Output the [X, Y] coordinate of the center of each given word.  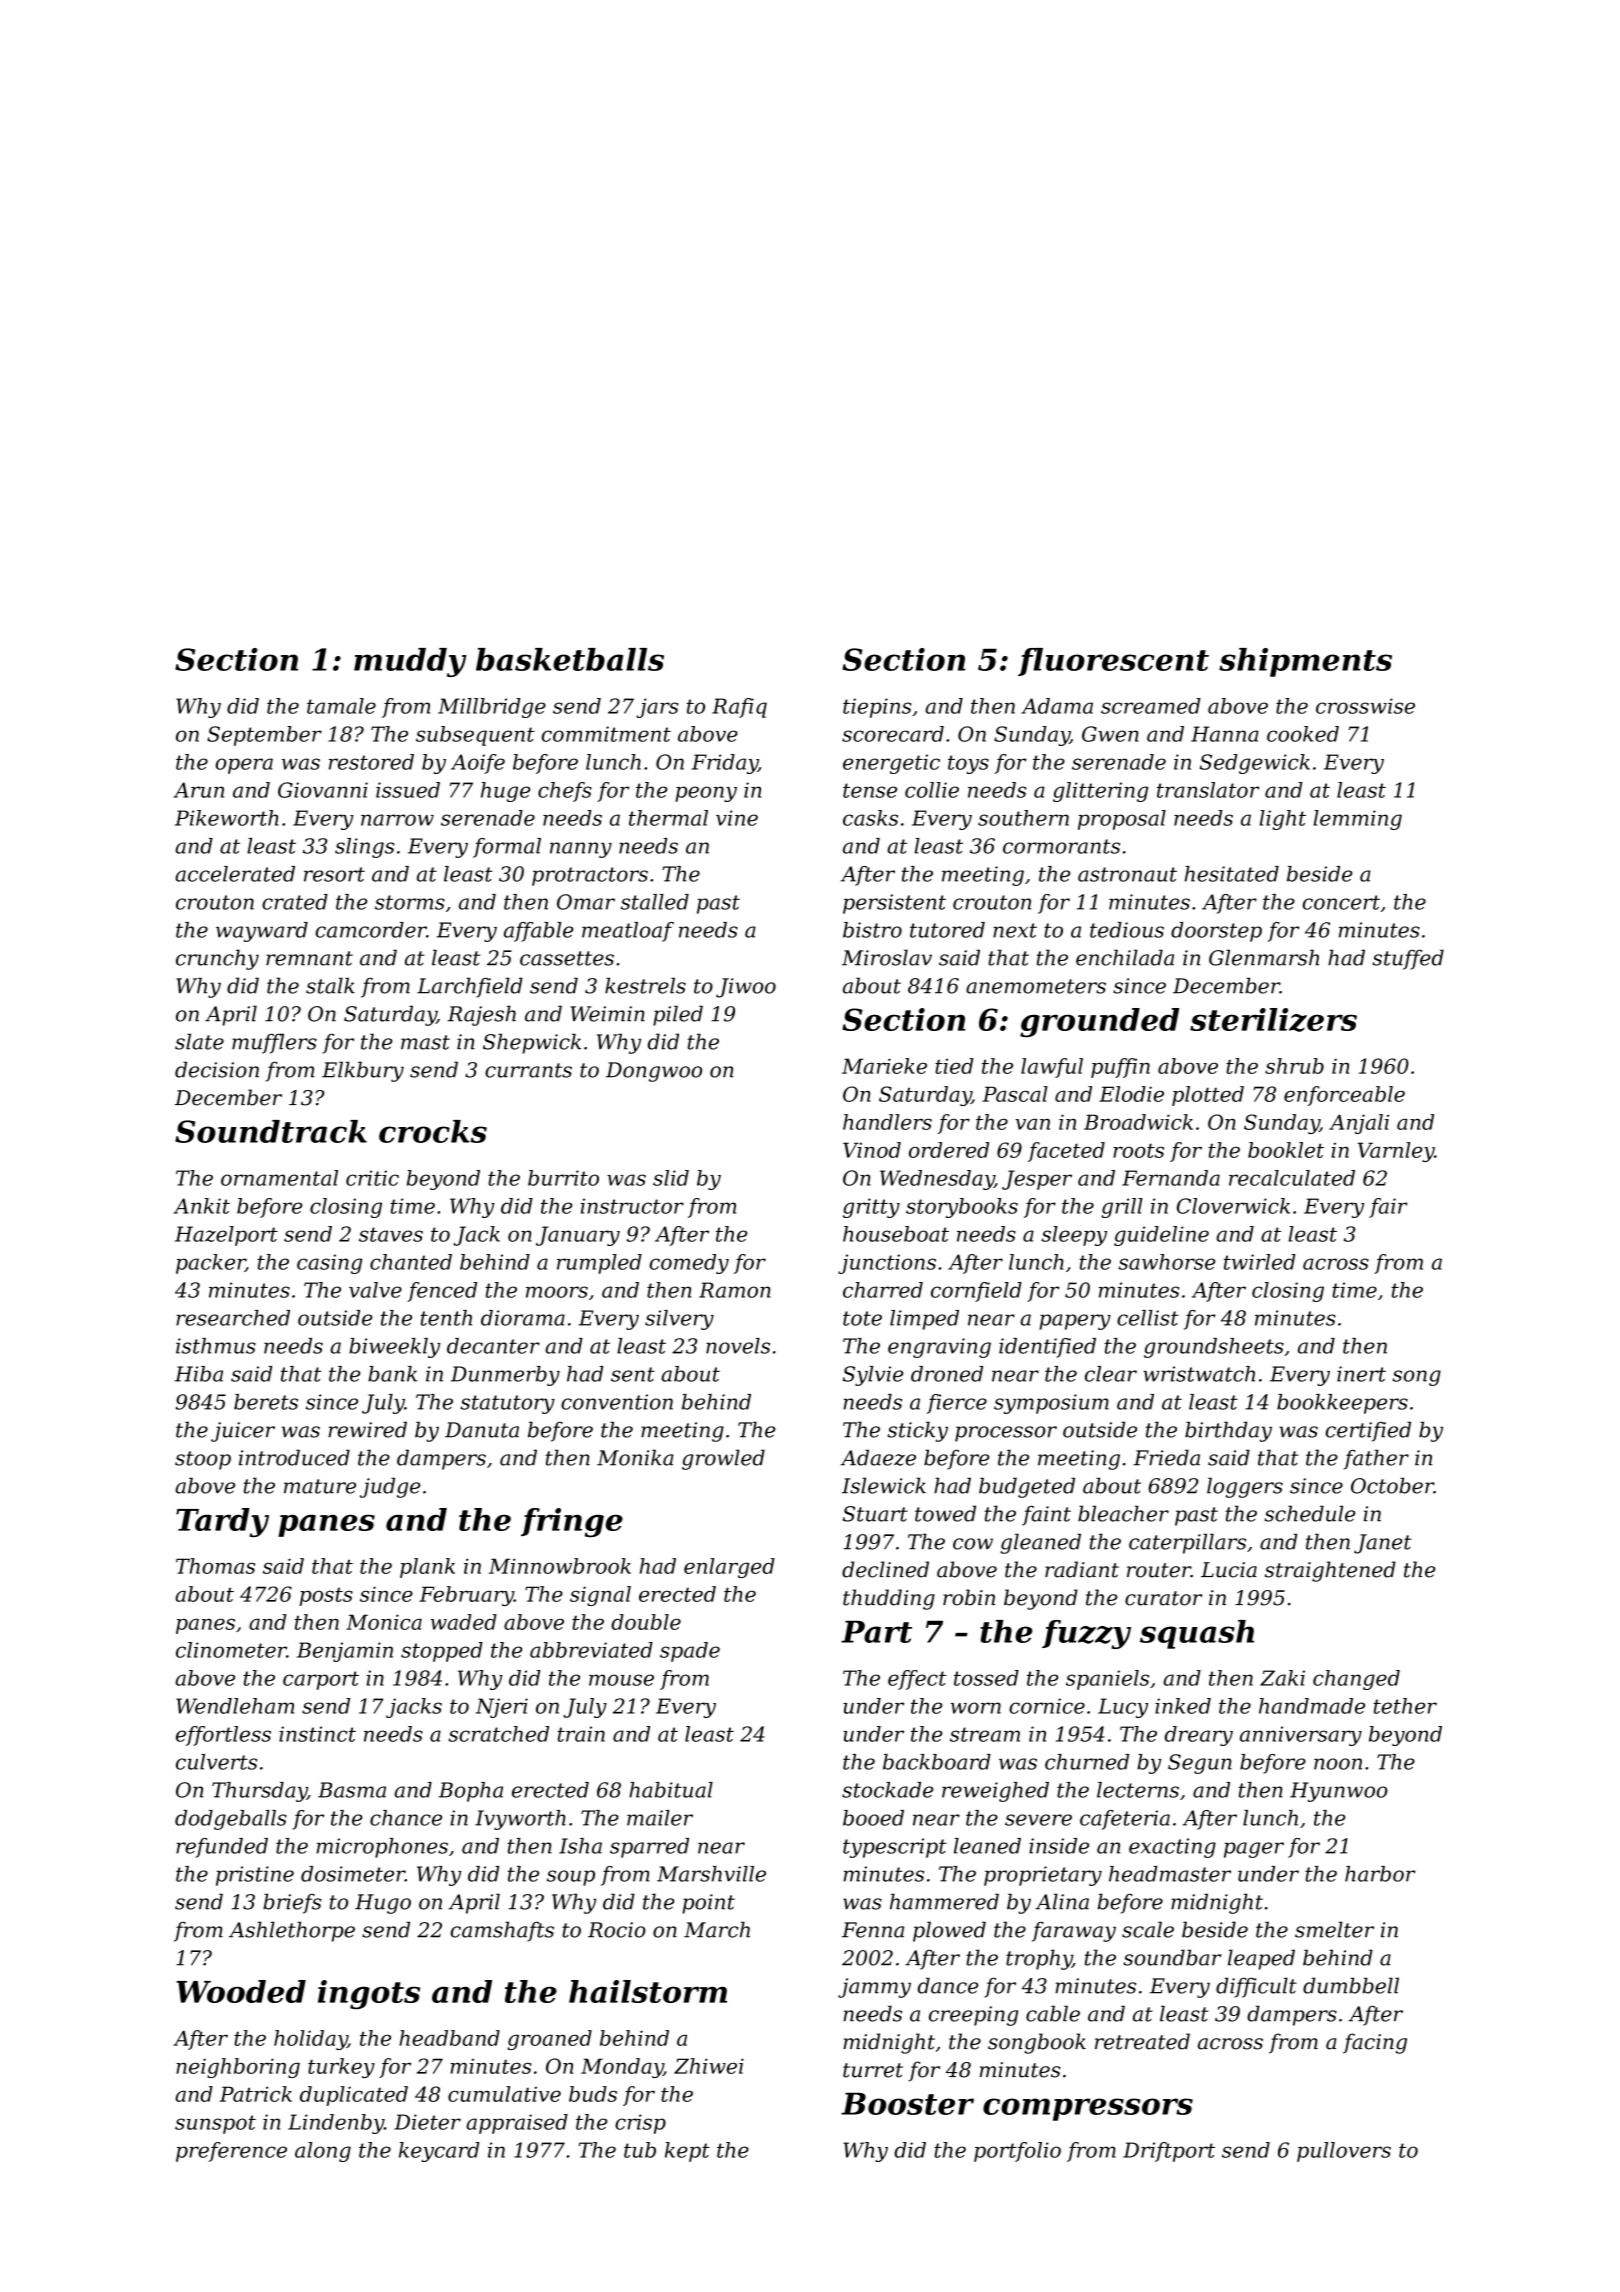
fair [1388, 1208]
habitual [671, 1790]
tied [954, 1066]
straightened [1330, 1571]
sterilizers [1273, 1020]
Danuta [482, 1430]
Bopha [471, 1792]
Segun [1200, 1764]
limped [924, 1320]
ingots [369, 1994]
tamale [341, 706]
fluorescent [1113, 662]
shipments [1305, 662]
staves [391, 1234]
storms [410, 902]
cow [973, 1544]
